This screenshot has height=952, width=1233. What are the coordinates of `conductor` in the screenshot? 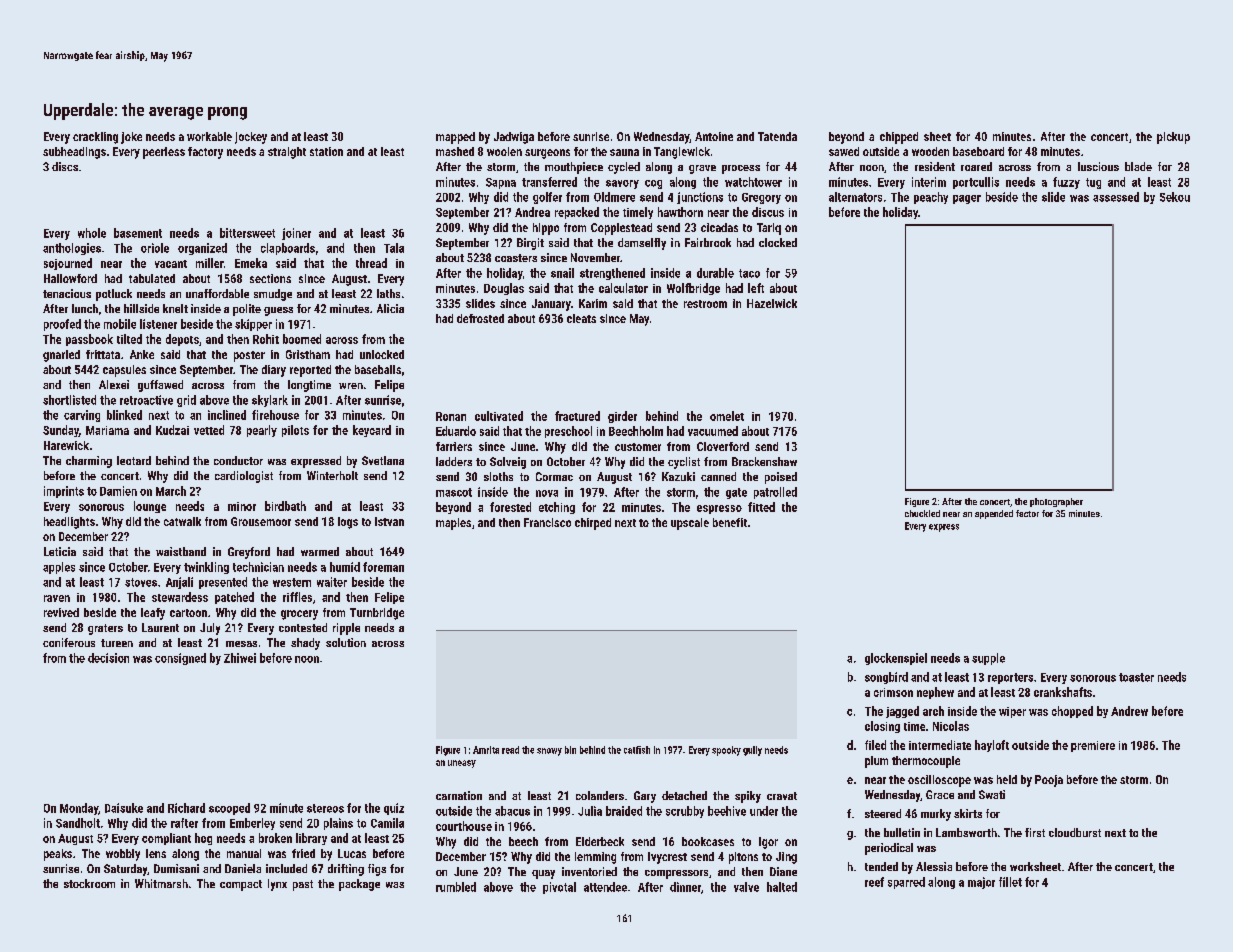 It's located at (238, 460).
